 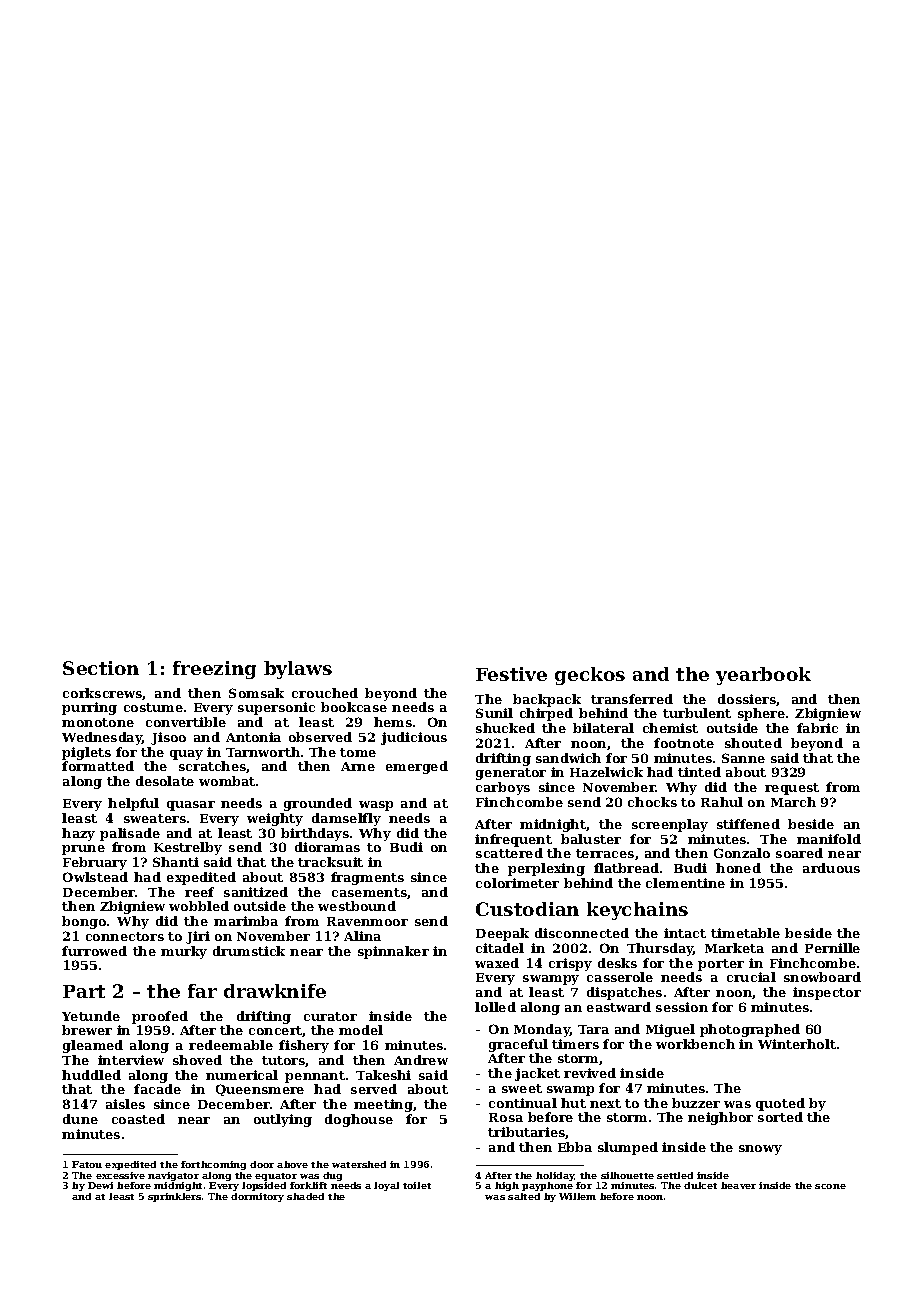 What do you see at coordinates (256, 693) in the document?
I see `Somsak` at bounding box center [256, 693].
